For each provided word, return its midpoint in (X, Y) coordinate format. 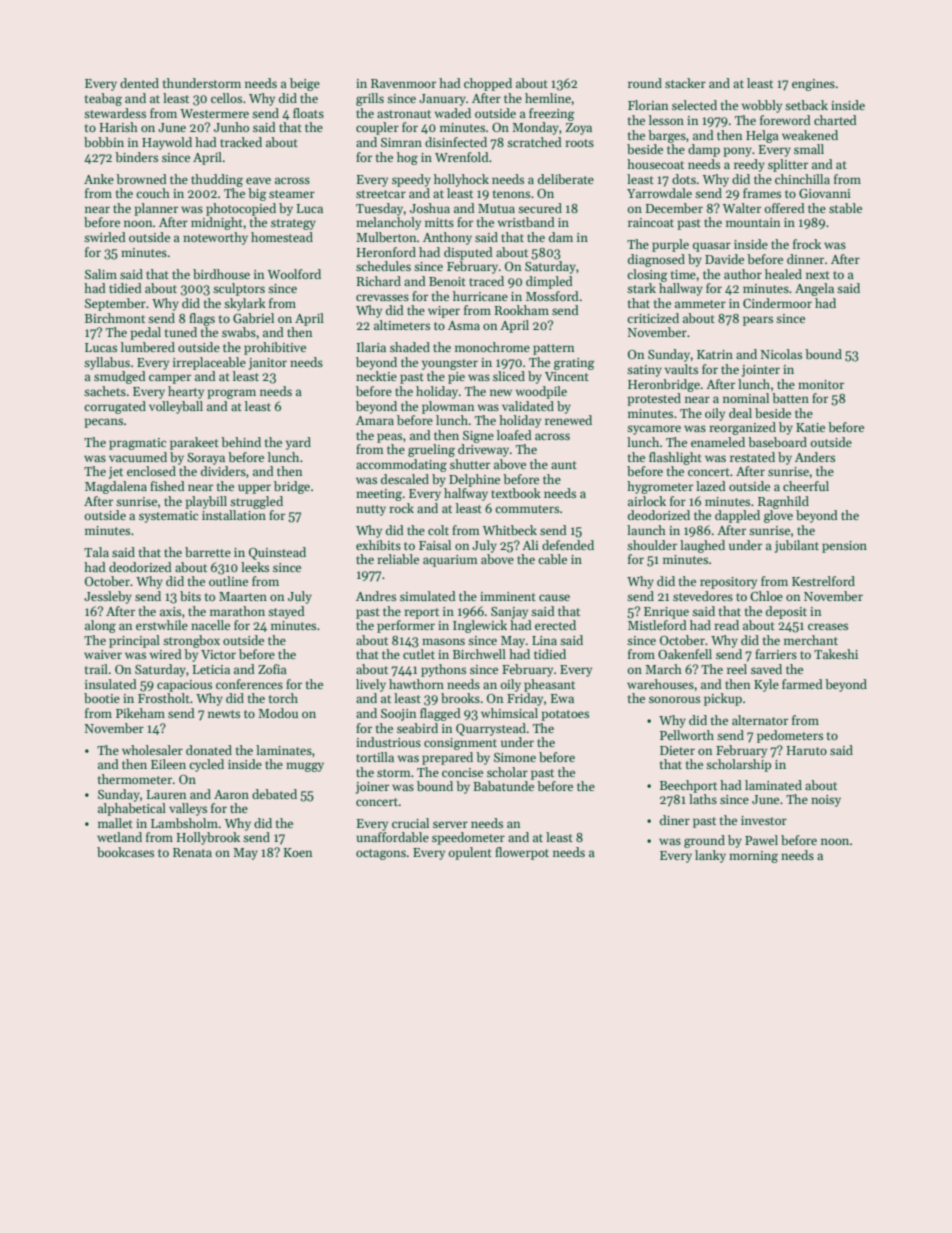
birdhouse (221, 274)
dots (684, 179)
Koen (298, 852)
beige (305, 84)
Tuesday (379, 209)
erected (555, 625)
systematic (168, 517)
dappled (737, 516)
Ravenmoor (403, 83)
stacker (685, 83)
